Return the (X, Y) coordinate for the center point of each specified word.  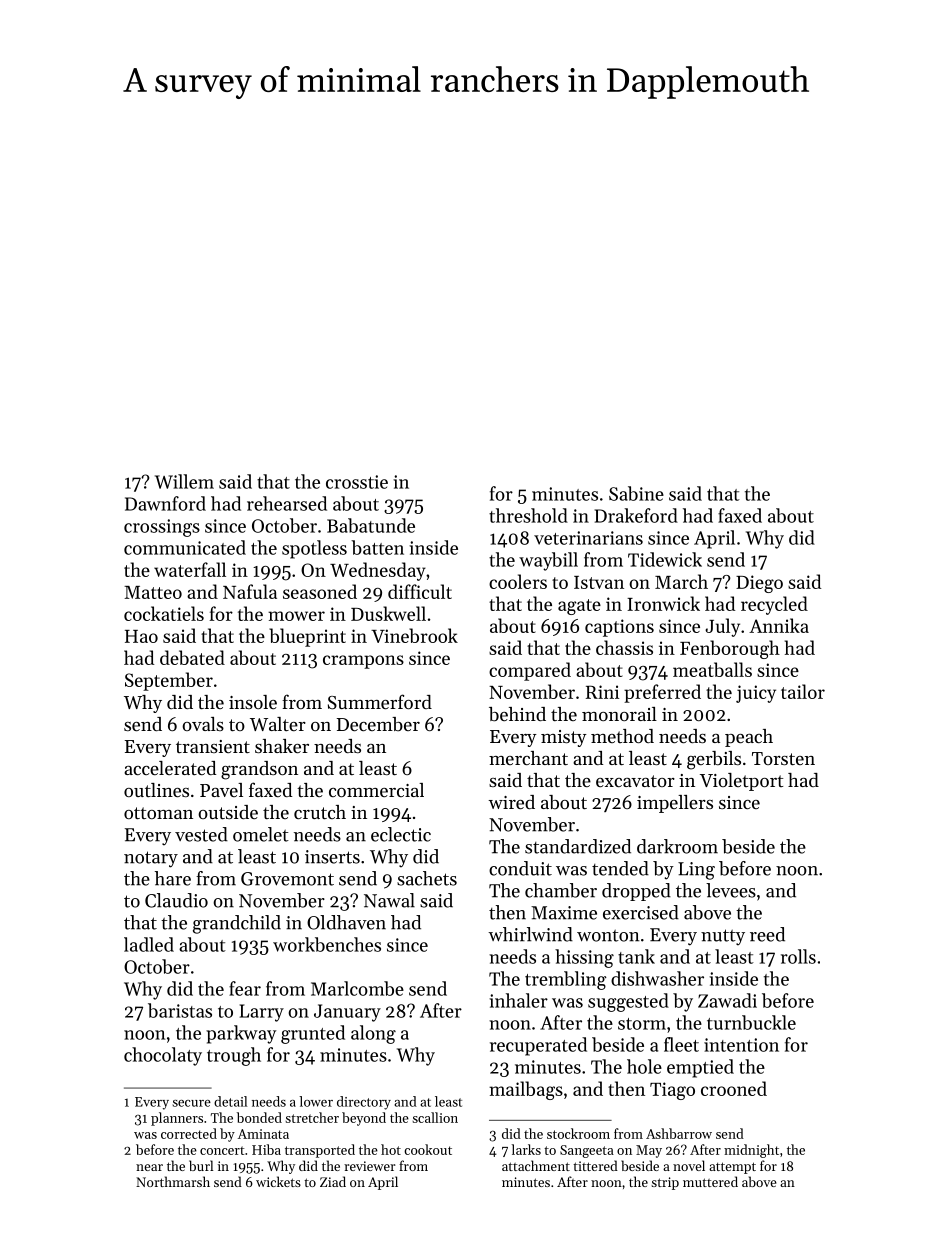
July (722, 627)
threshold (528, 515)
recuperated (538, 1046)
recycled (774, 605)
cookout (428, 1149)
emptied (700, 1068)
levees (731, 890)
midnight (751, 1151)
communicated (185, 547)
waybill (548, 561)
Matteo (153, 592)
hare (173, 878)
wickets (278, 1181)
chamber (561, 890)
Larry (262, 1013)
